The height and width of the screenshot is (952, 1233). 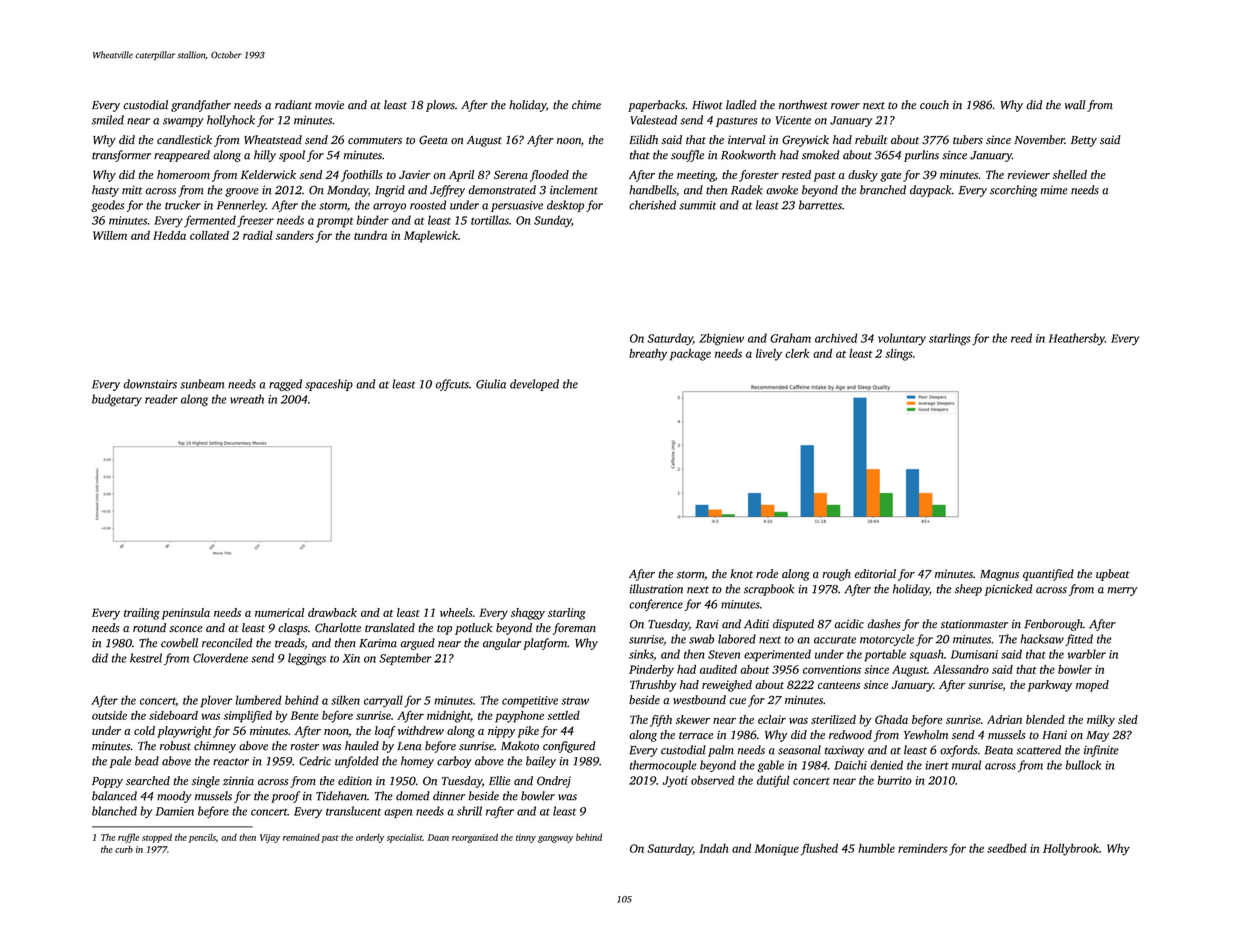 I want to click on cherished, so click(x=652, y=205).
